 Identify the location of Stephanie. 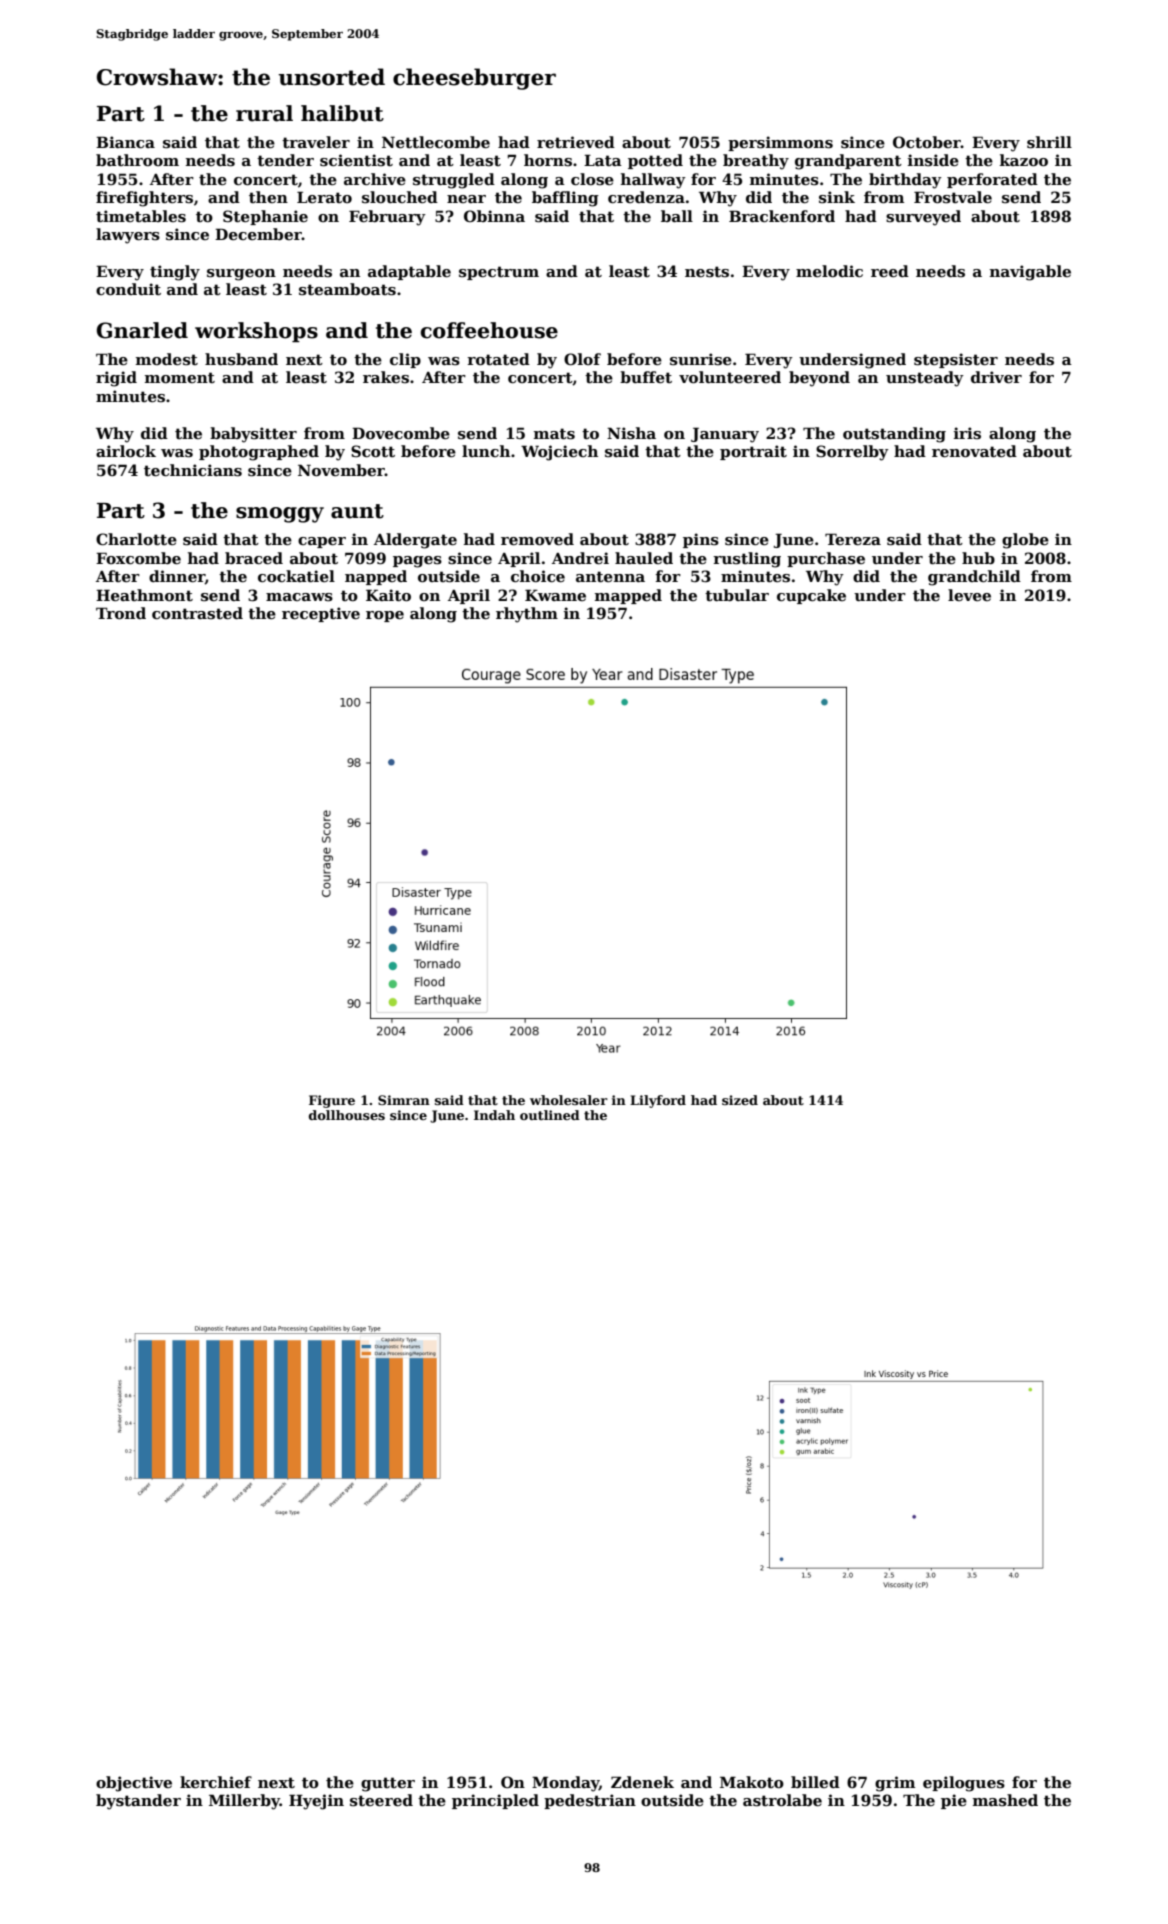
(265, 217).
